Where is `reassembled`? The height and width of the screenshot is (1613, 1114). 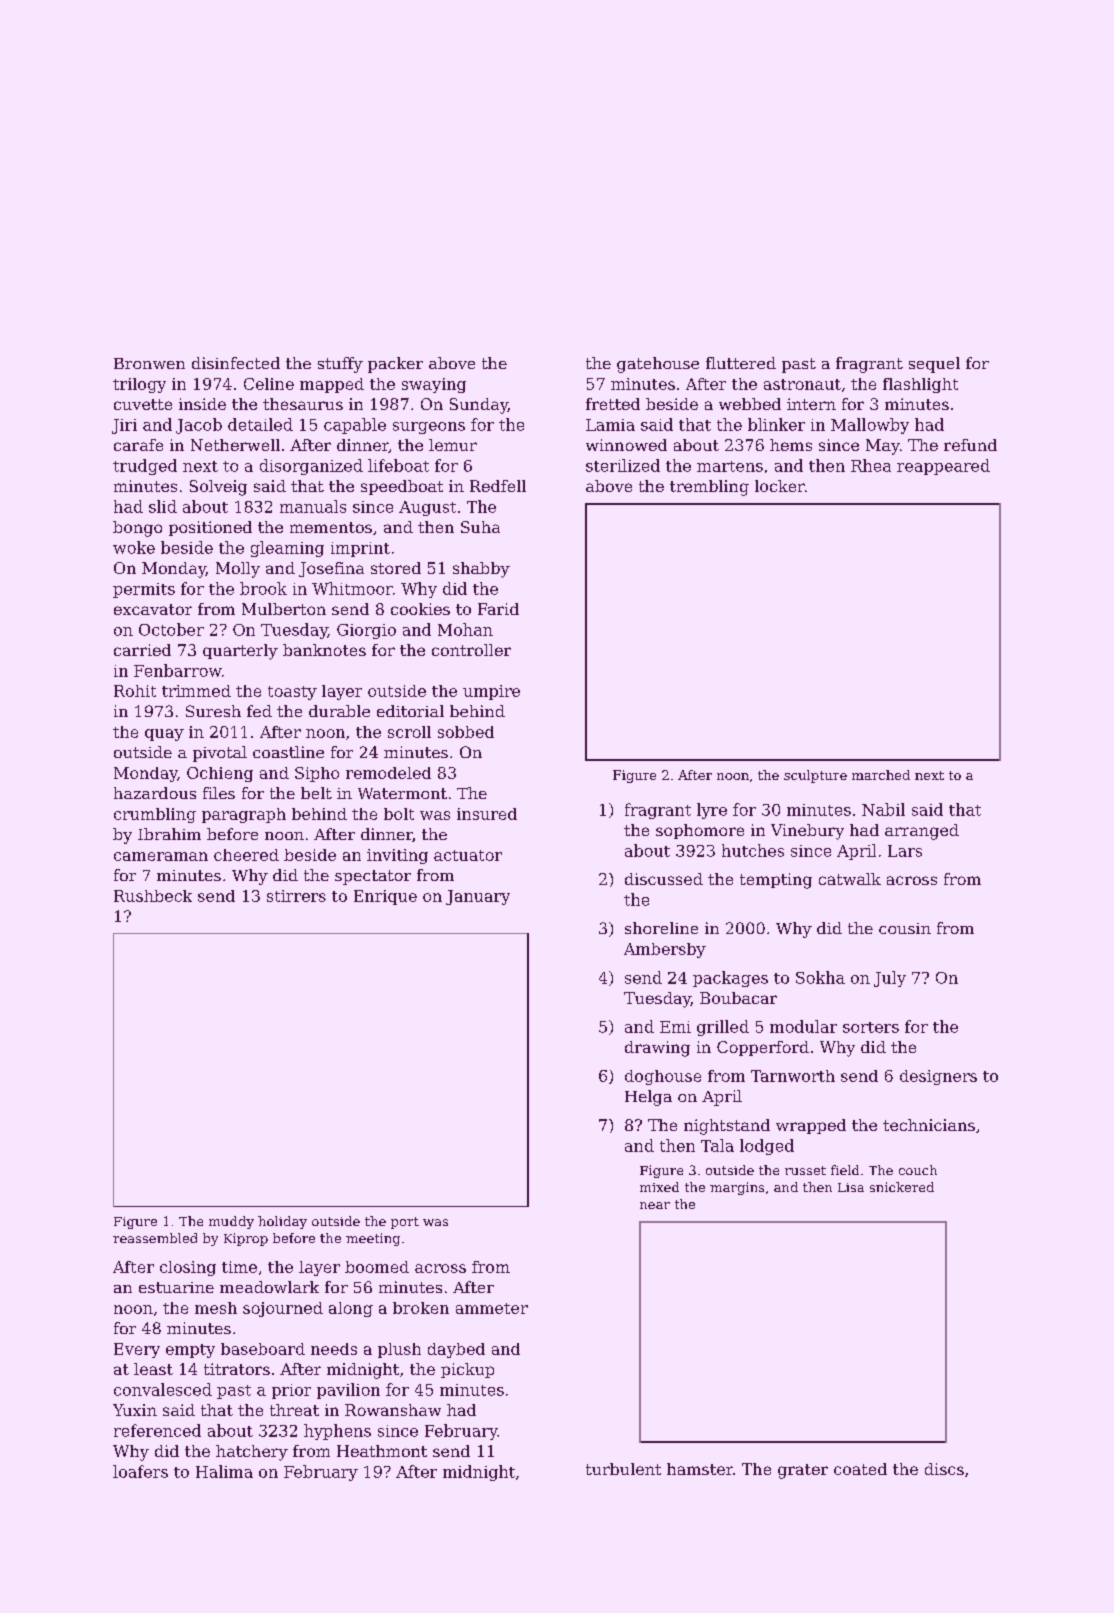
reassembled is located at coordinates (155, 1238).
